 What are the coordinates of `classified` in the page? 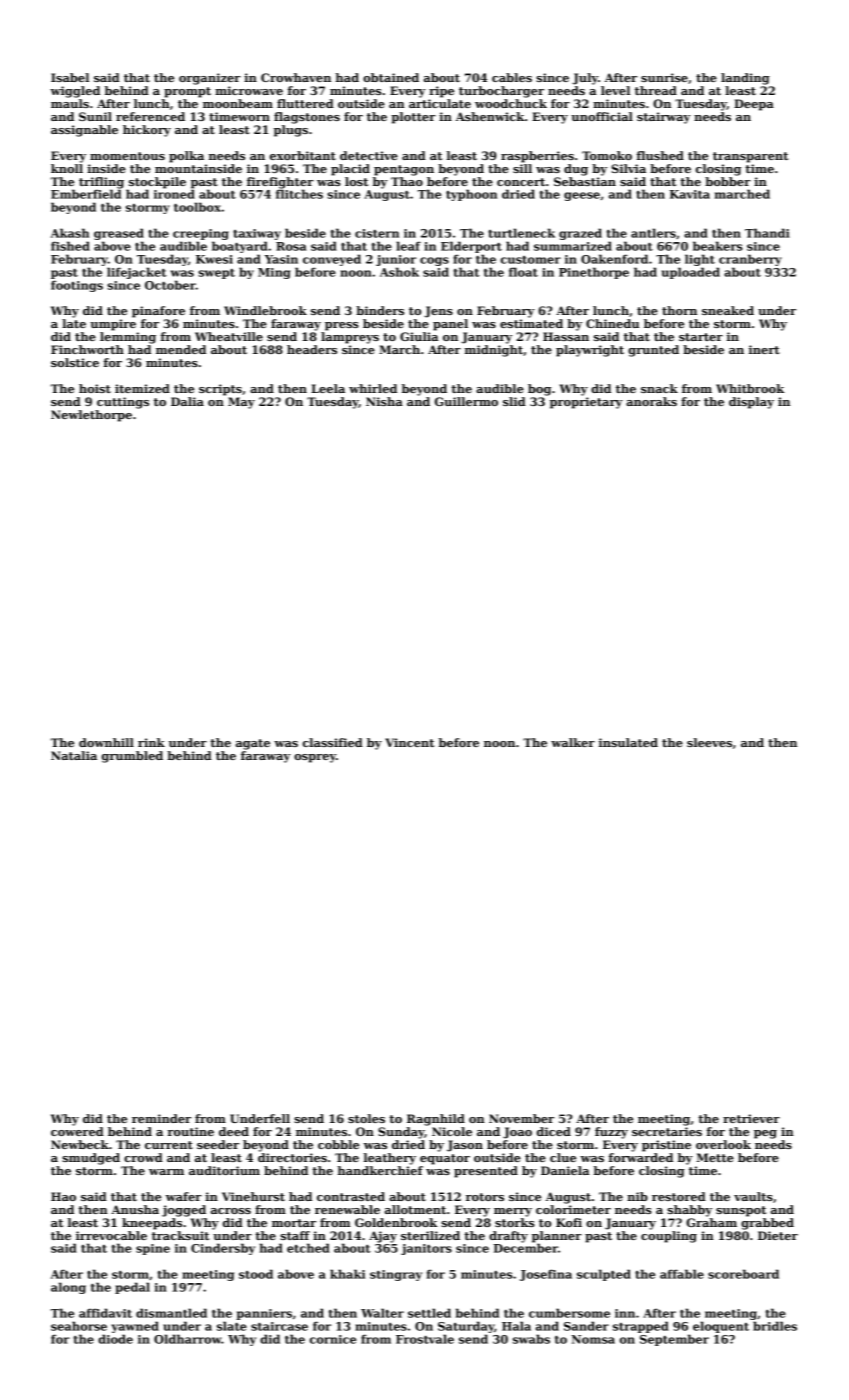 It's located at (333, 742).
